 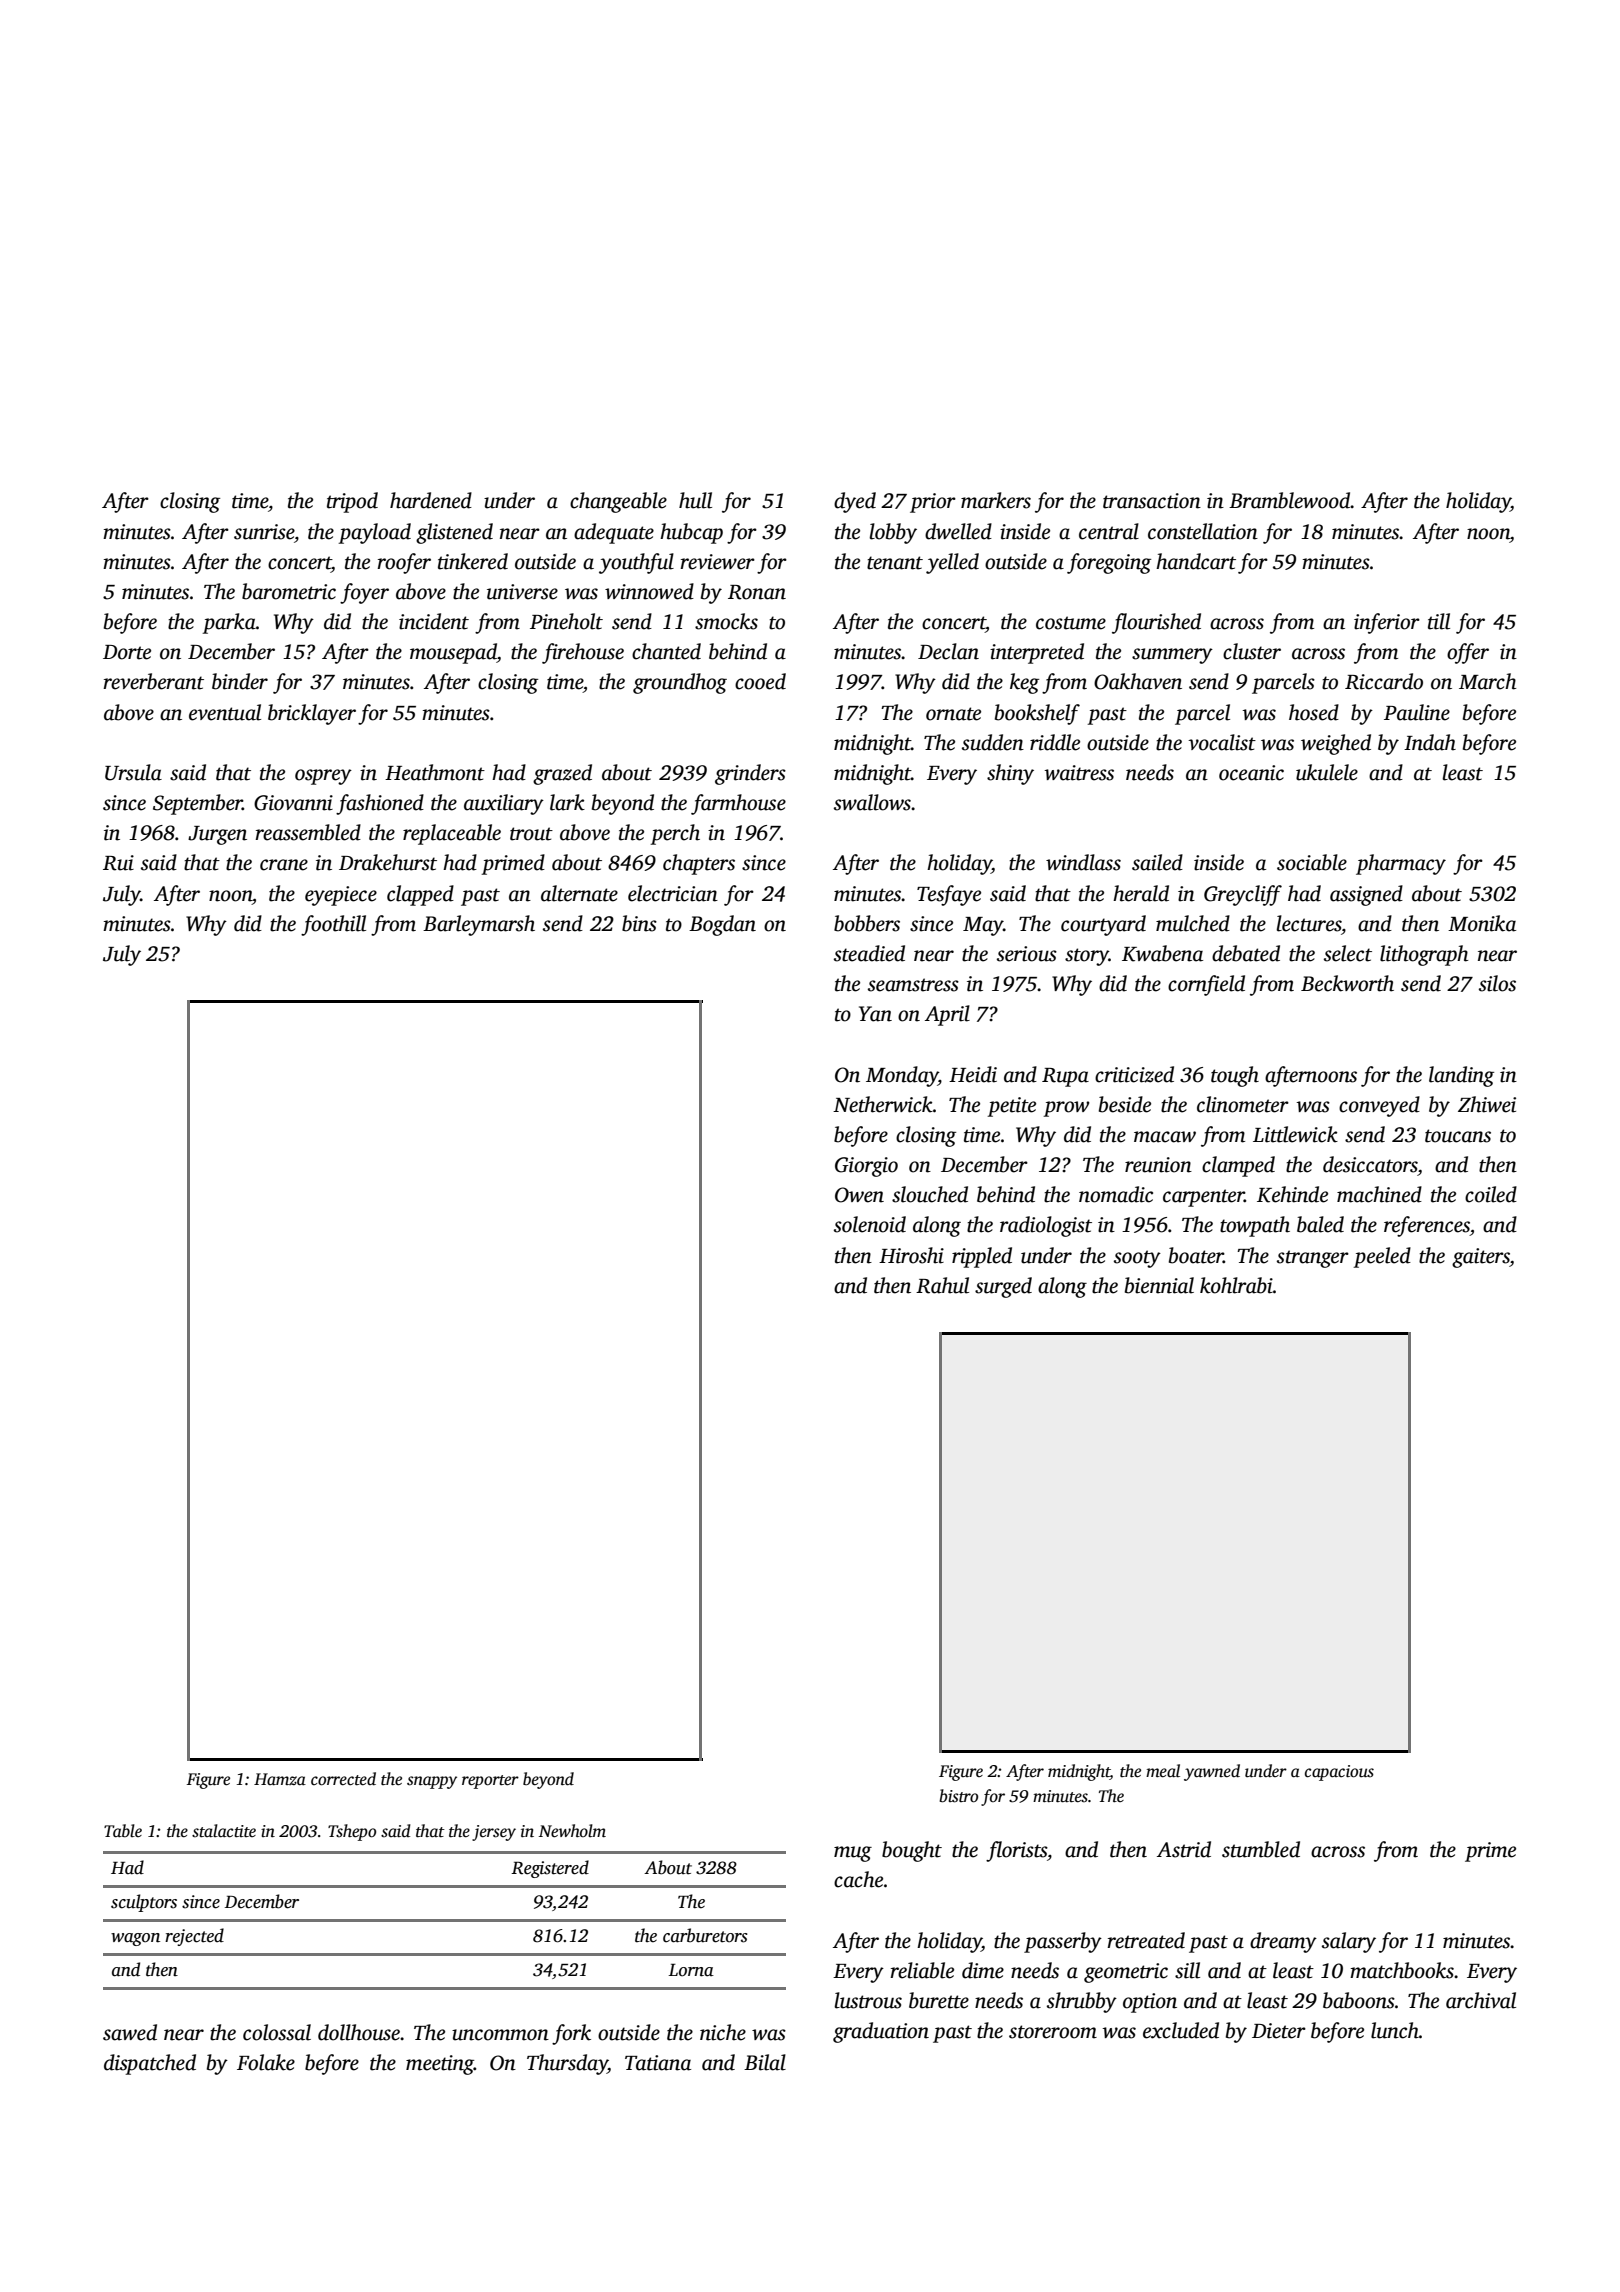 What do you see at coordinates (939, 2000) in the screenshot?
I see `burette` at bounding box center [939, 2000].
